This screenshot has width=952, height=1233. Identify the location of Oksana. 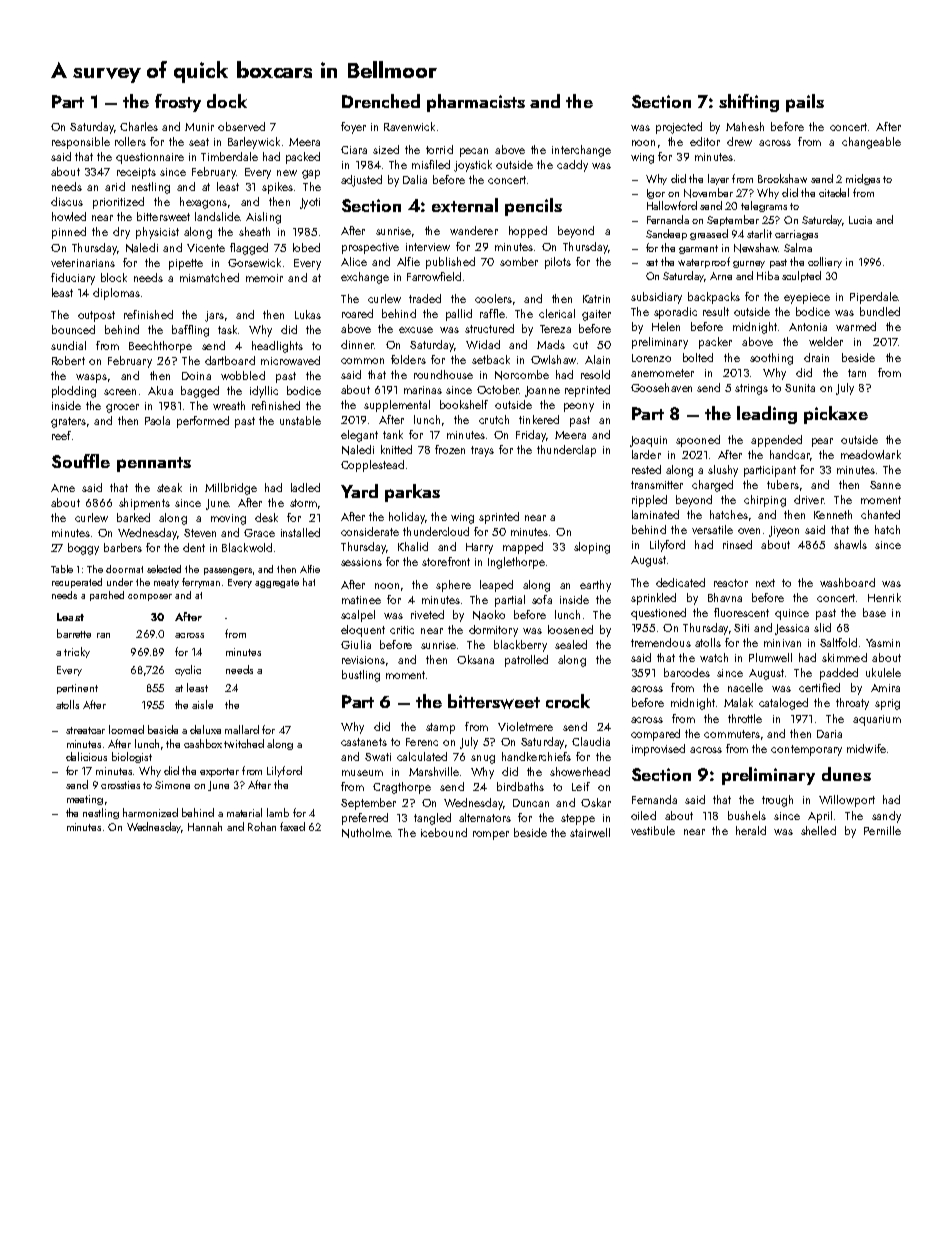
(475, 659).
